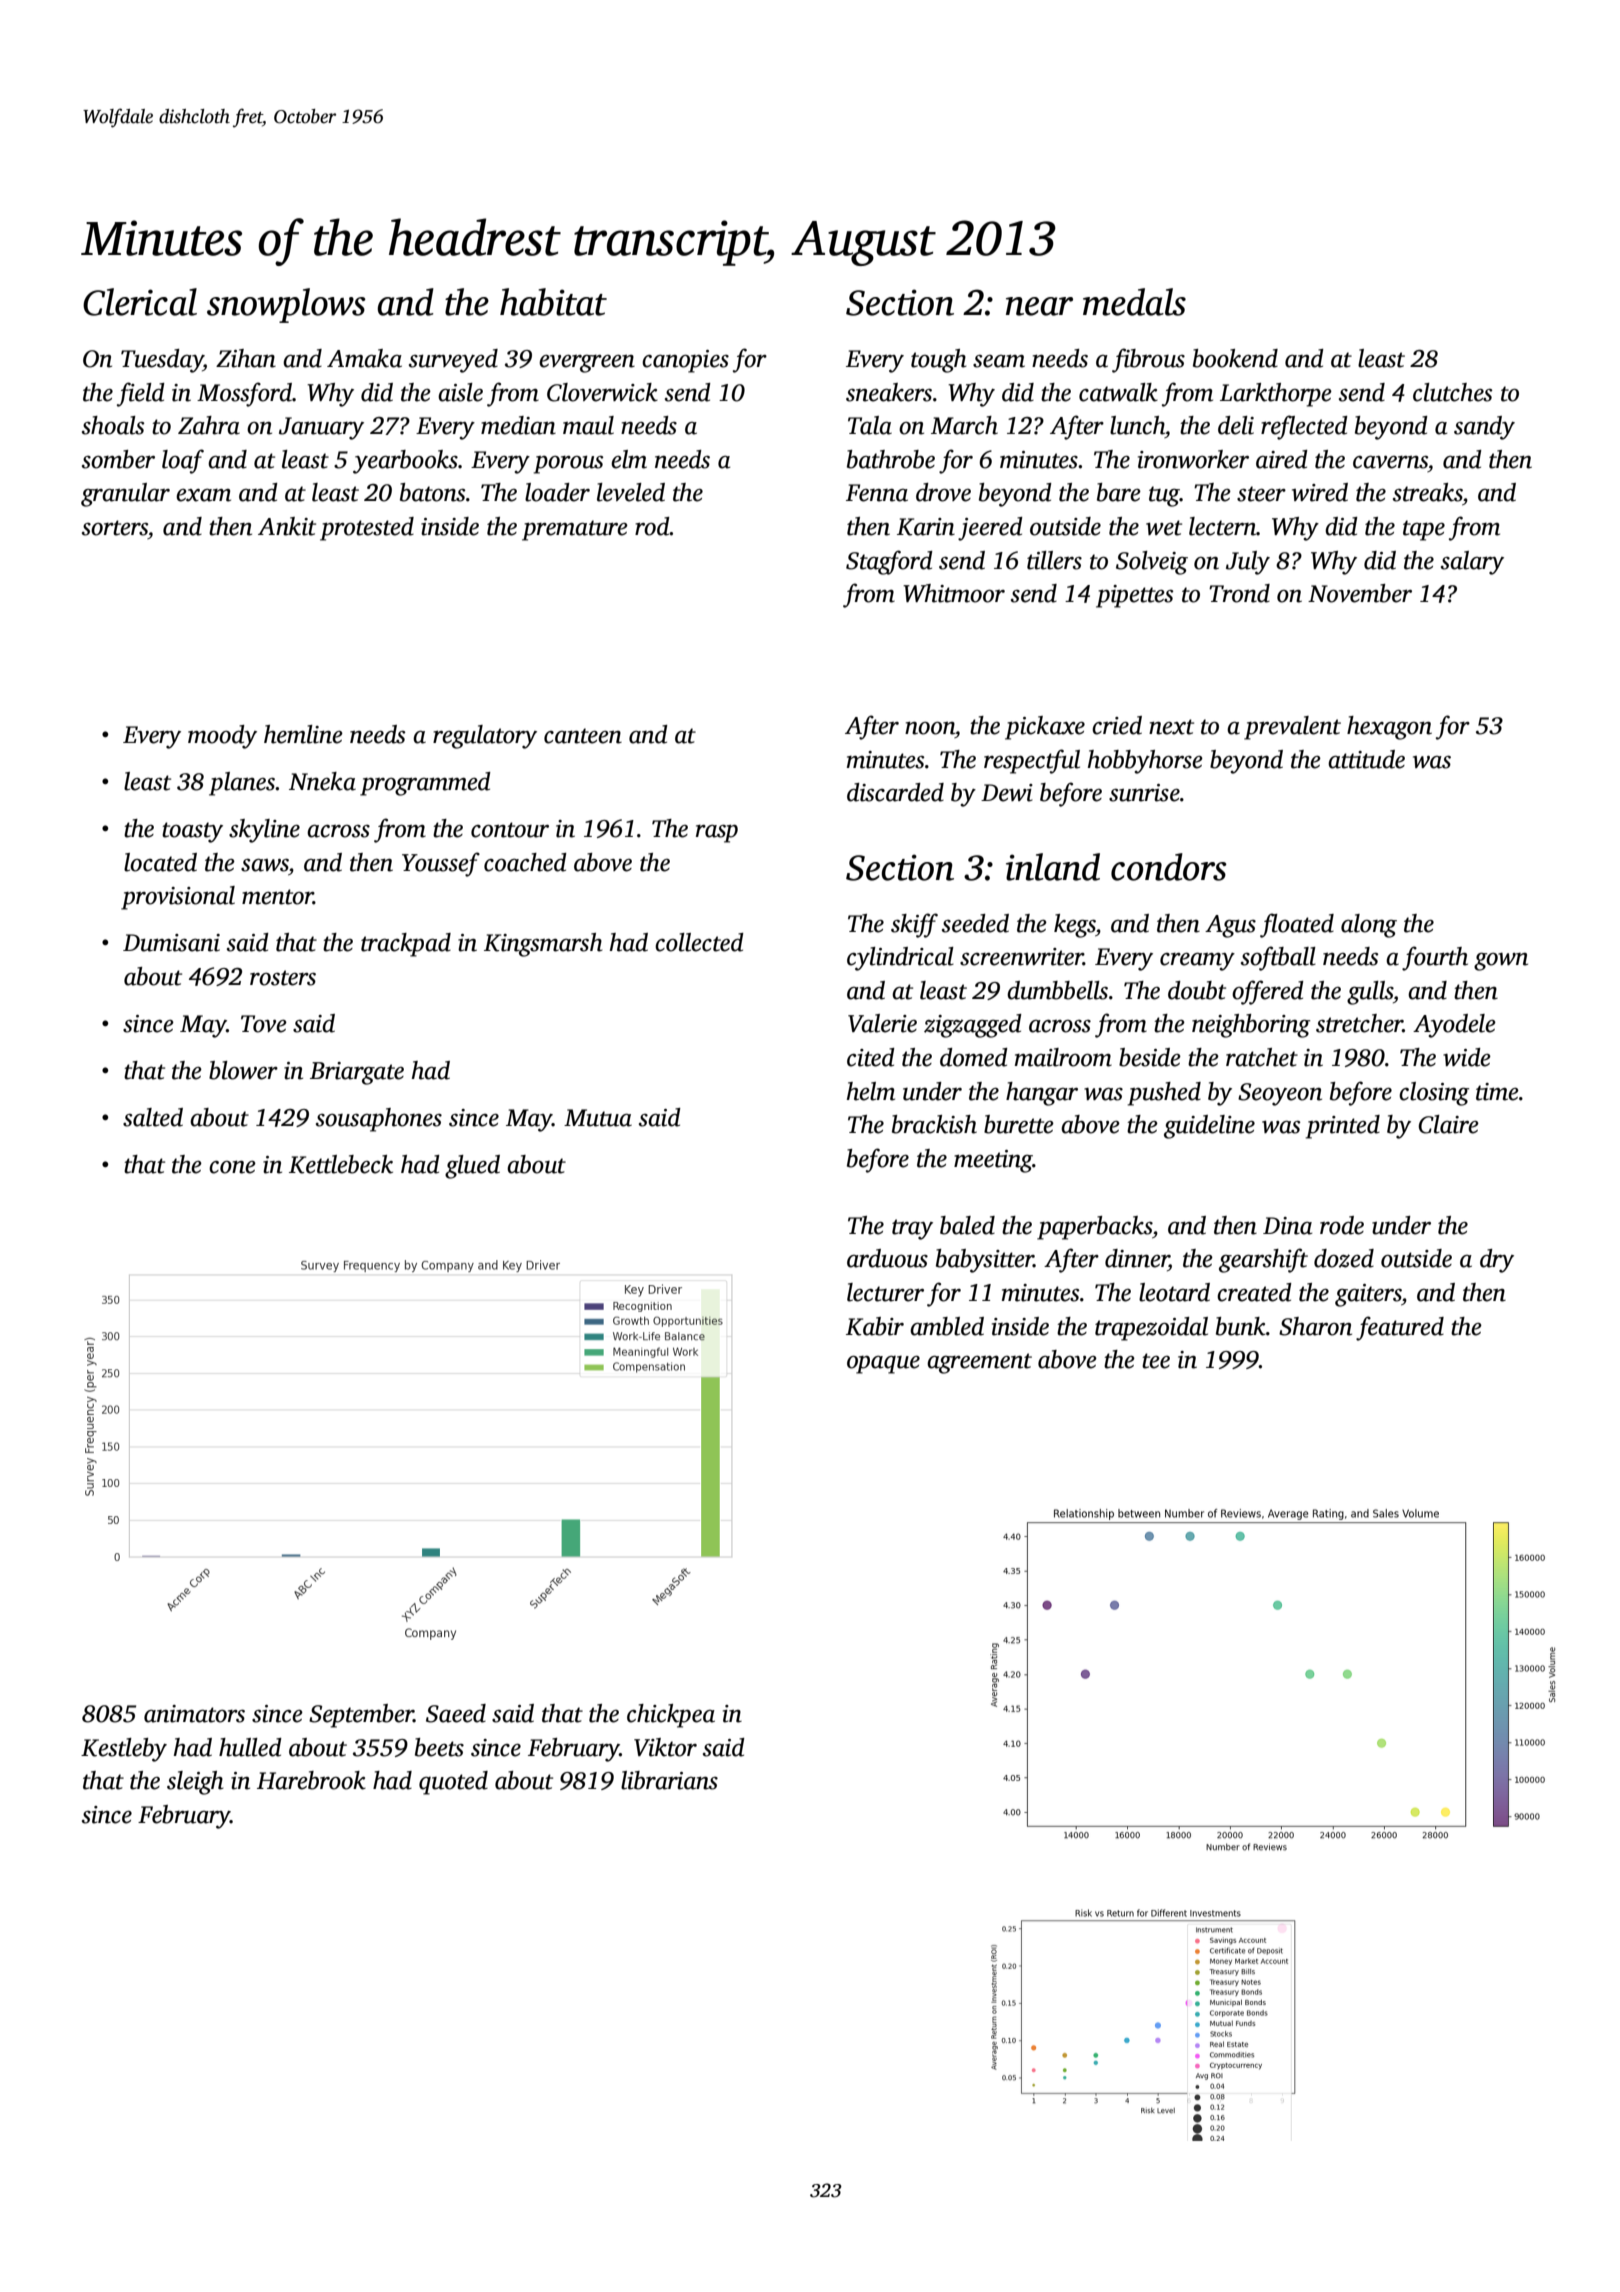 This screenshot has width=1620, height=2292. Describe the element at coordinates (669, 1780) in the screenshot. I see `librarians` at that location.
